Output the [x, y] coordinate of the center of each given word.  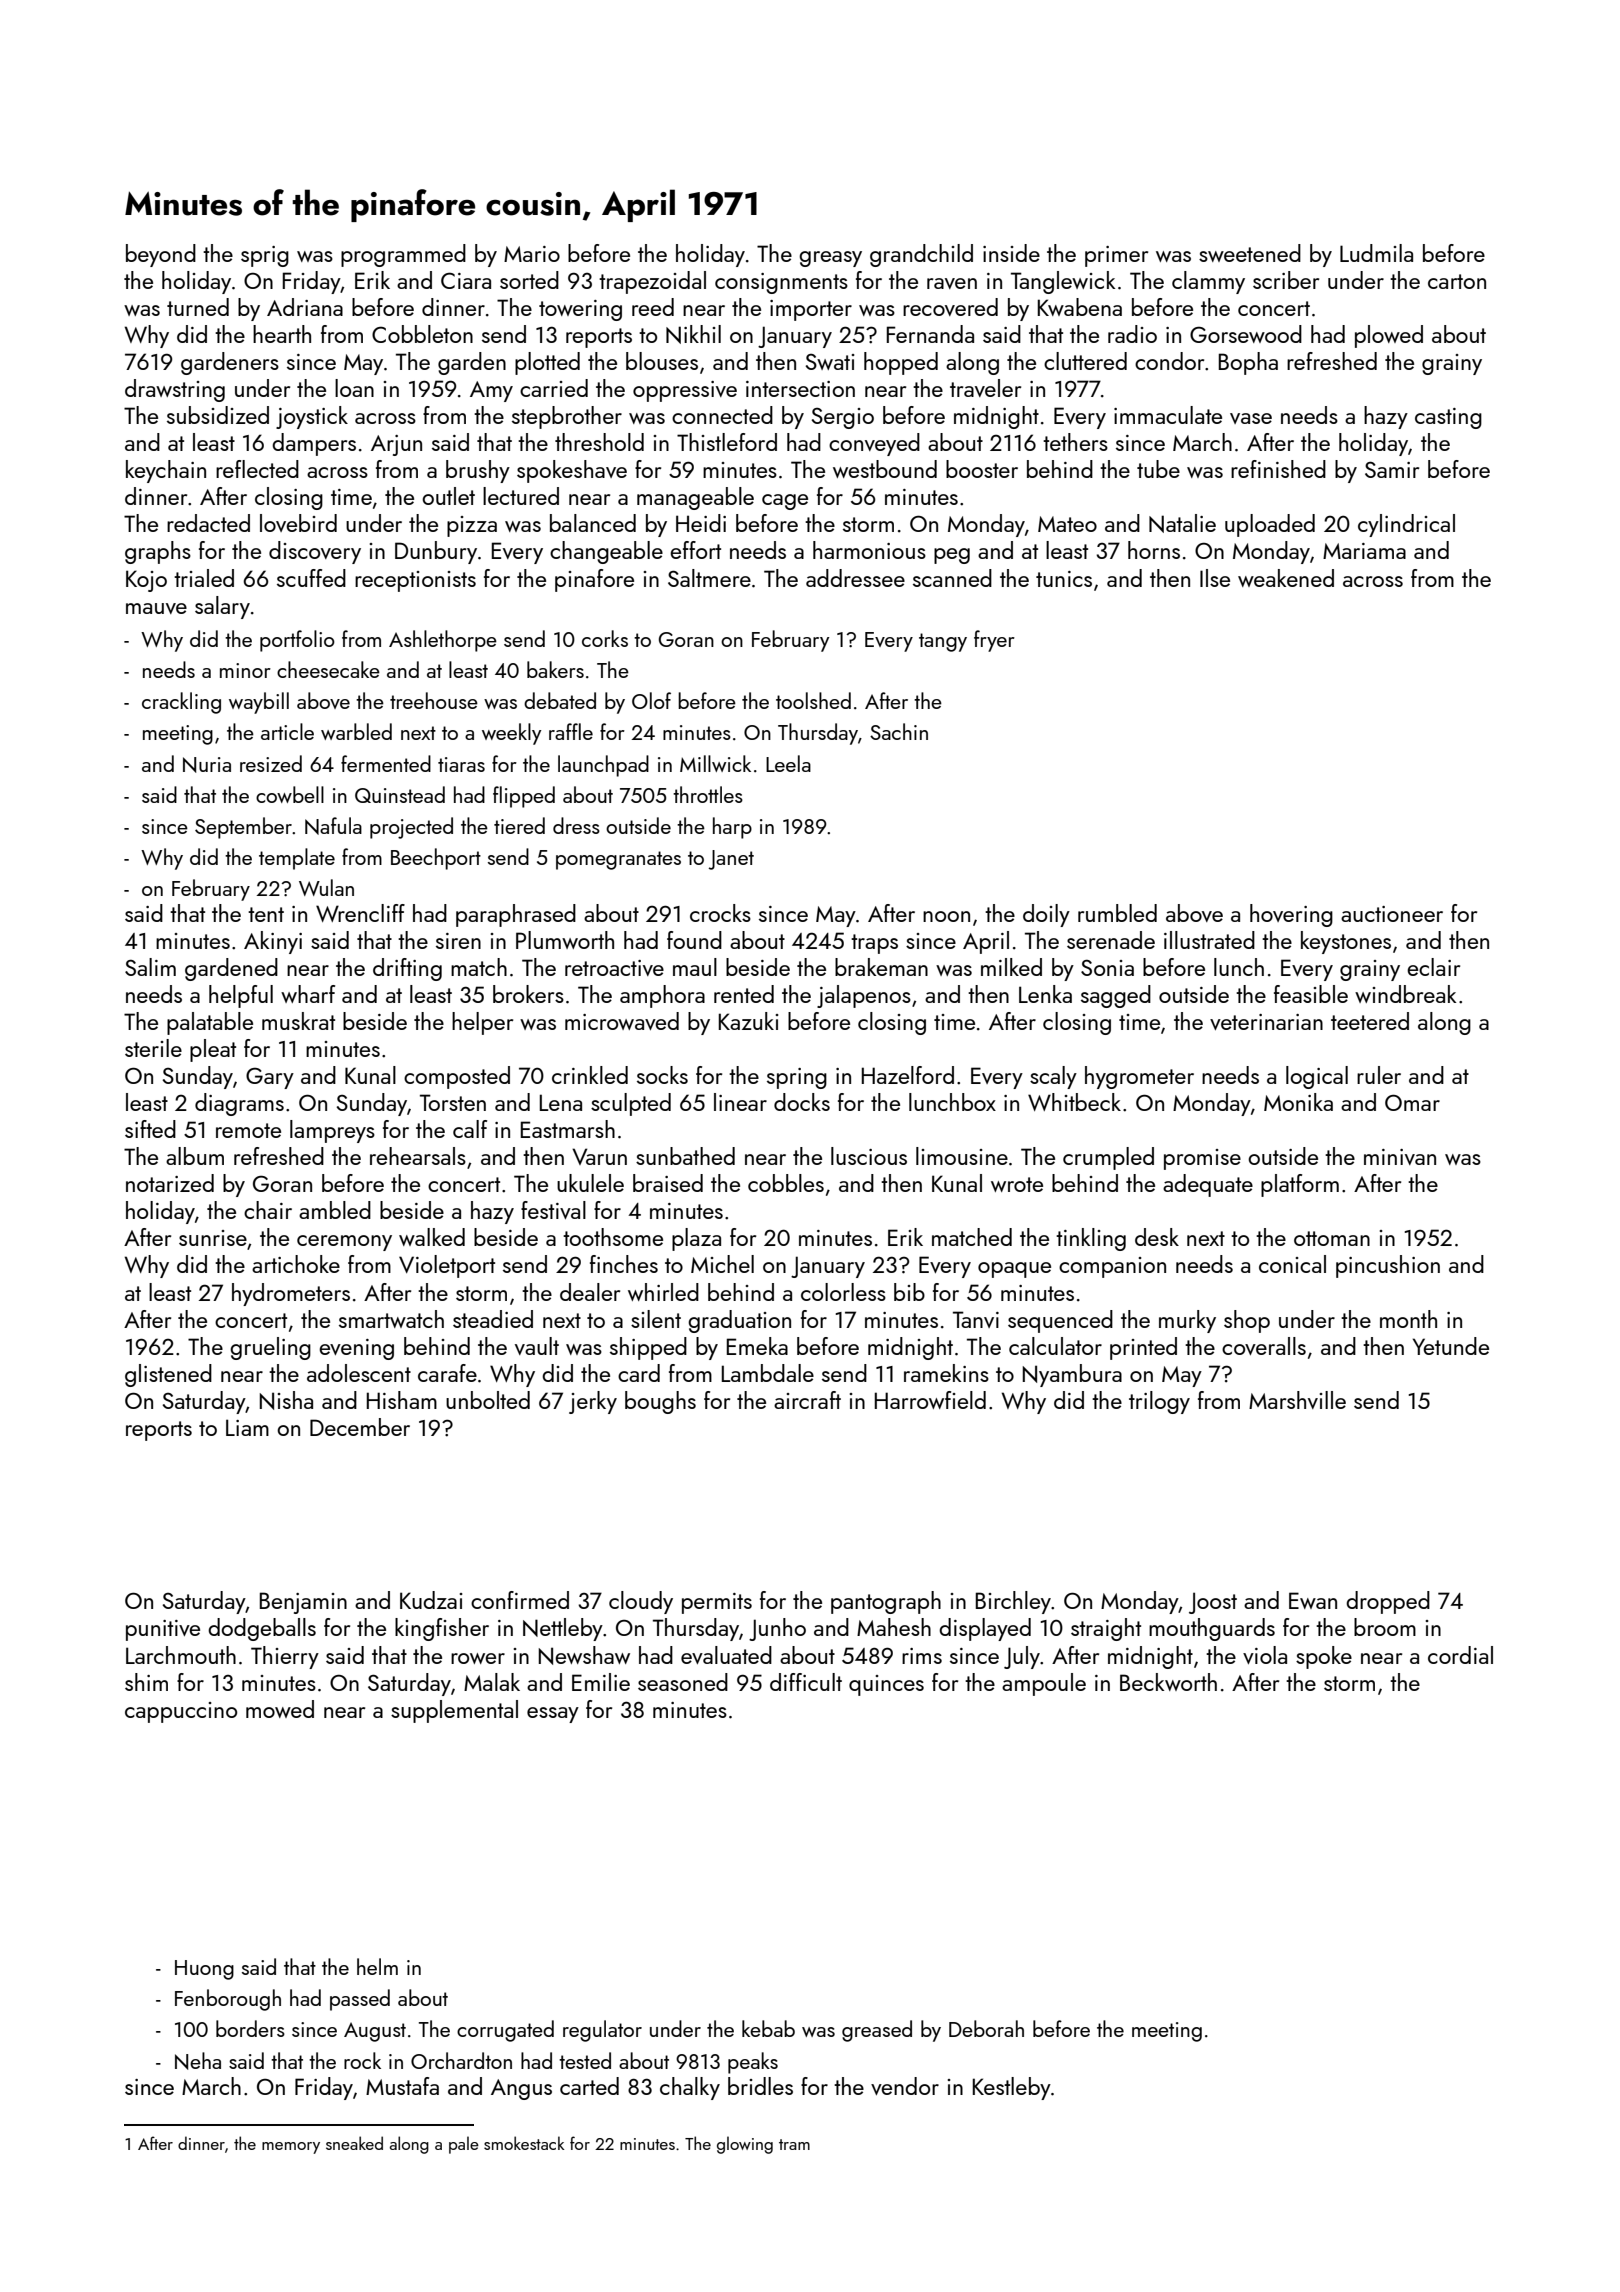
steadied [493, 1319]
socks [662, 1075]
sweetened [1250, 253]
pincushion [1388, 1266]
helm [377, 1966]
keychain [166, 471]
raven [952, 283]
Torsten [453, 1102]
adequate [1208, 1185]
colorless [843, 1292]
